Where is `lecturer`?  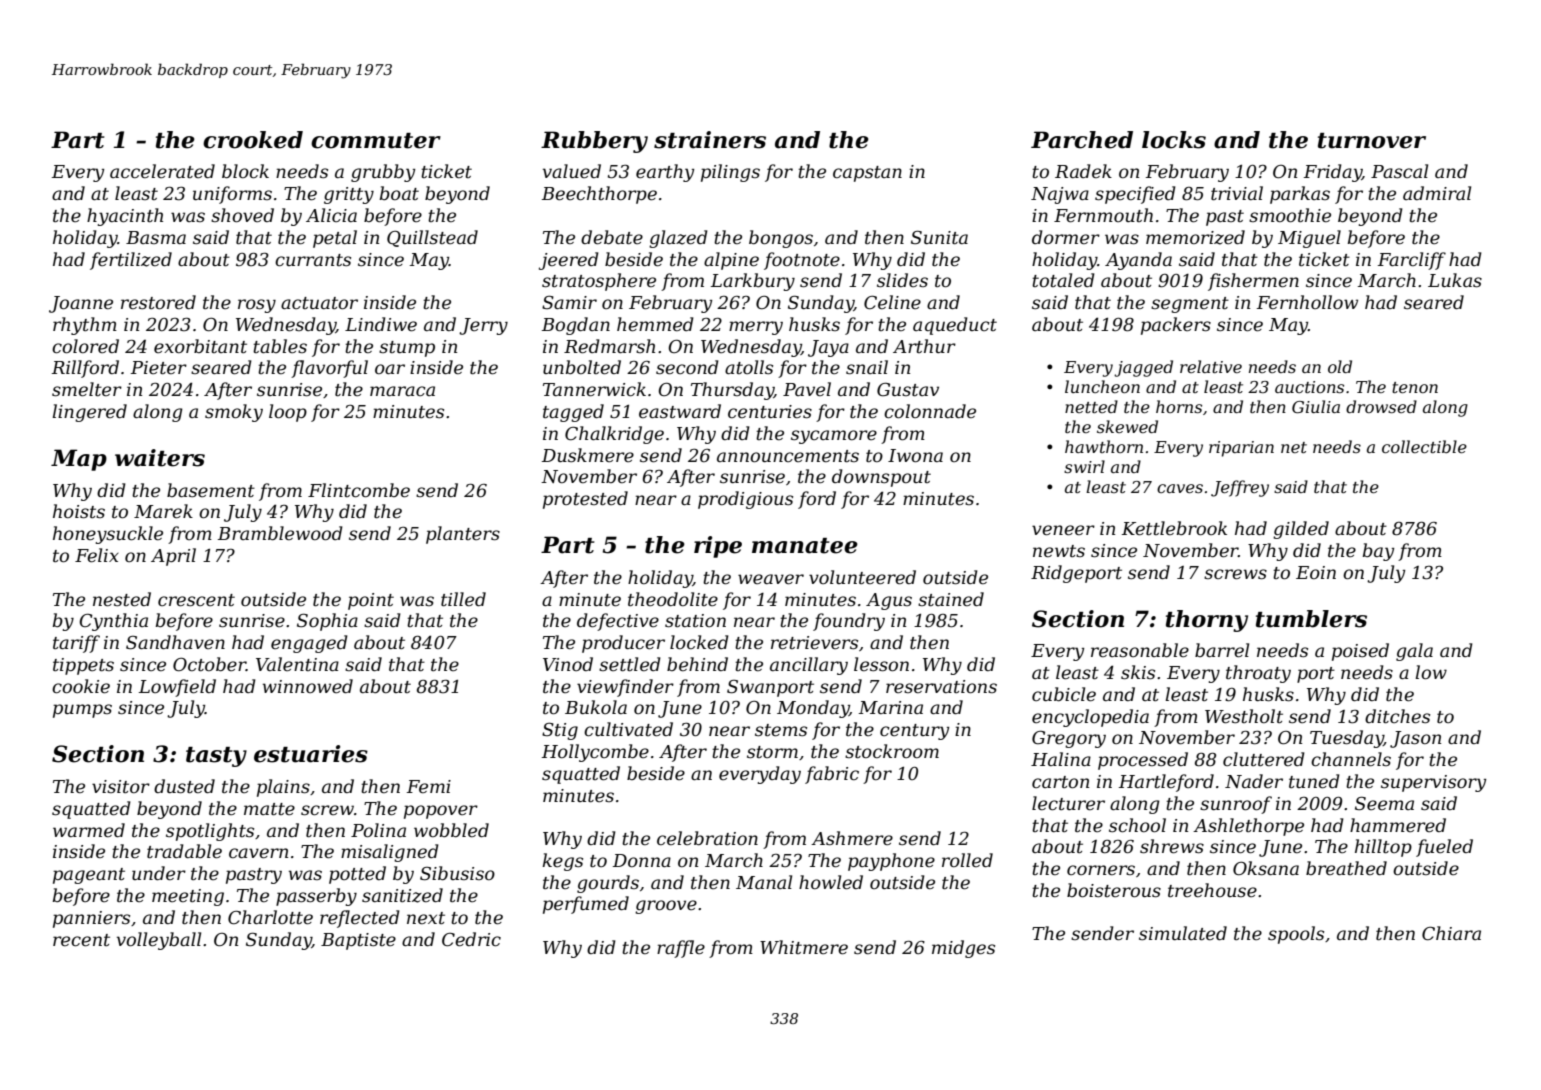 lecturer is located at coordinates (1068, 803).
